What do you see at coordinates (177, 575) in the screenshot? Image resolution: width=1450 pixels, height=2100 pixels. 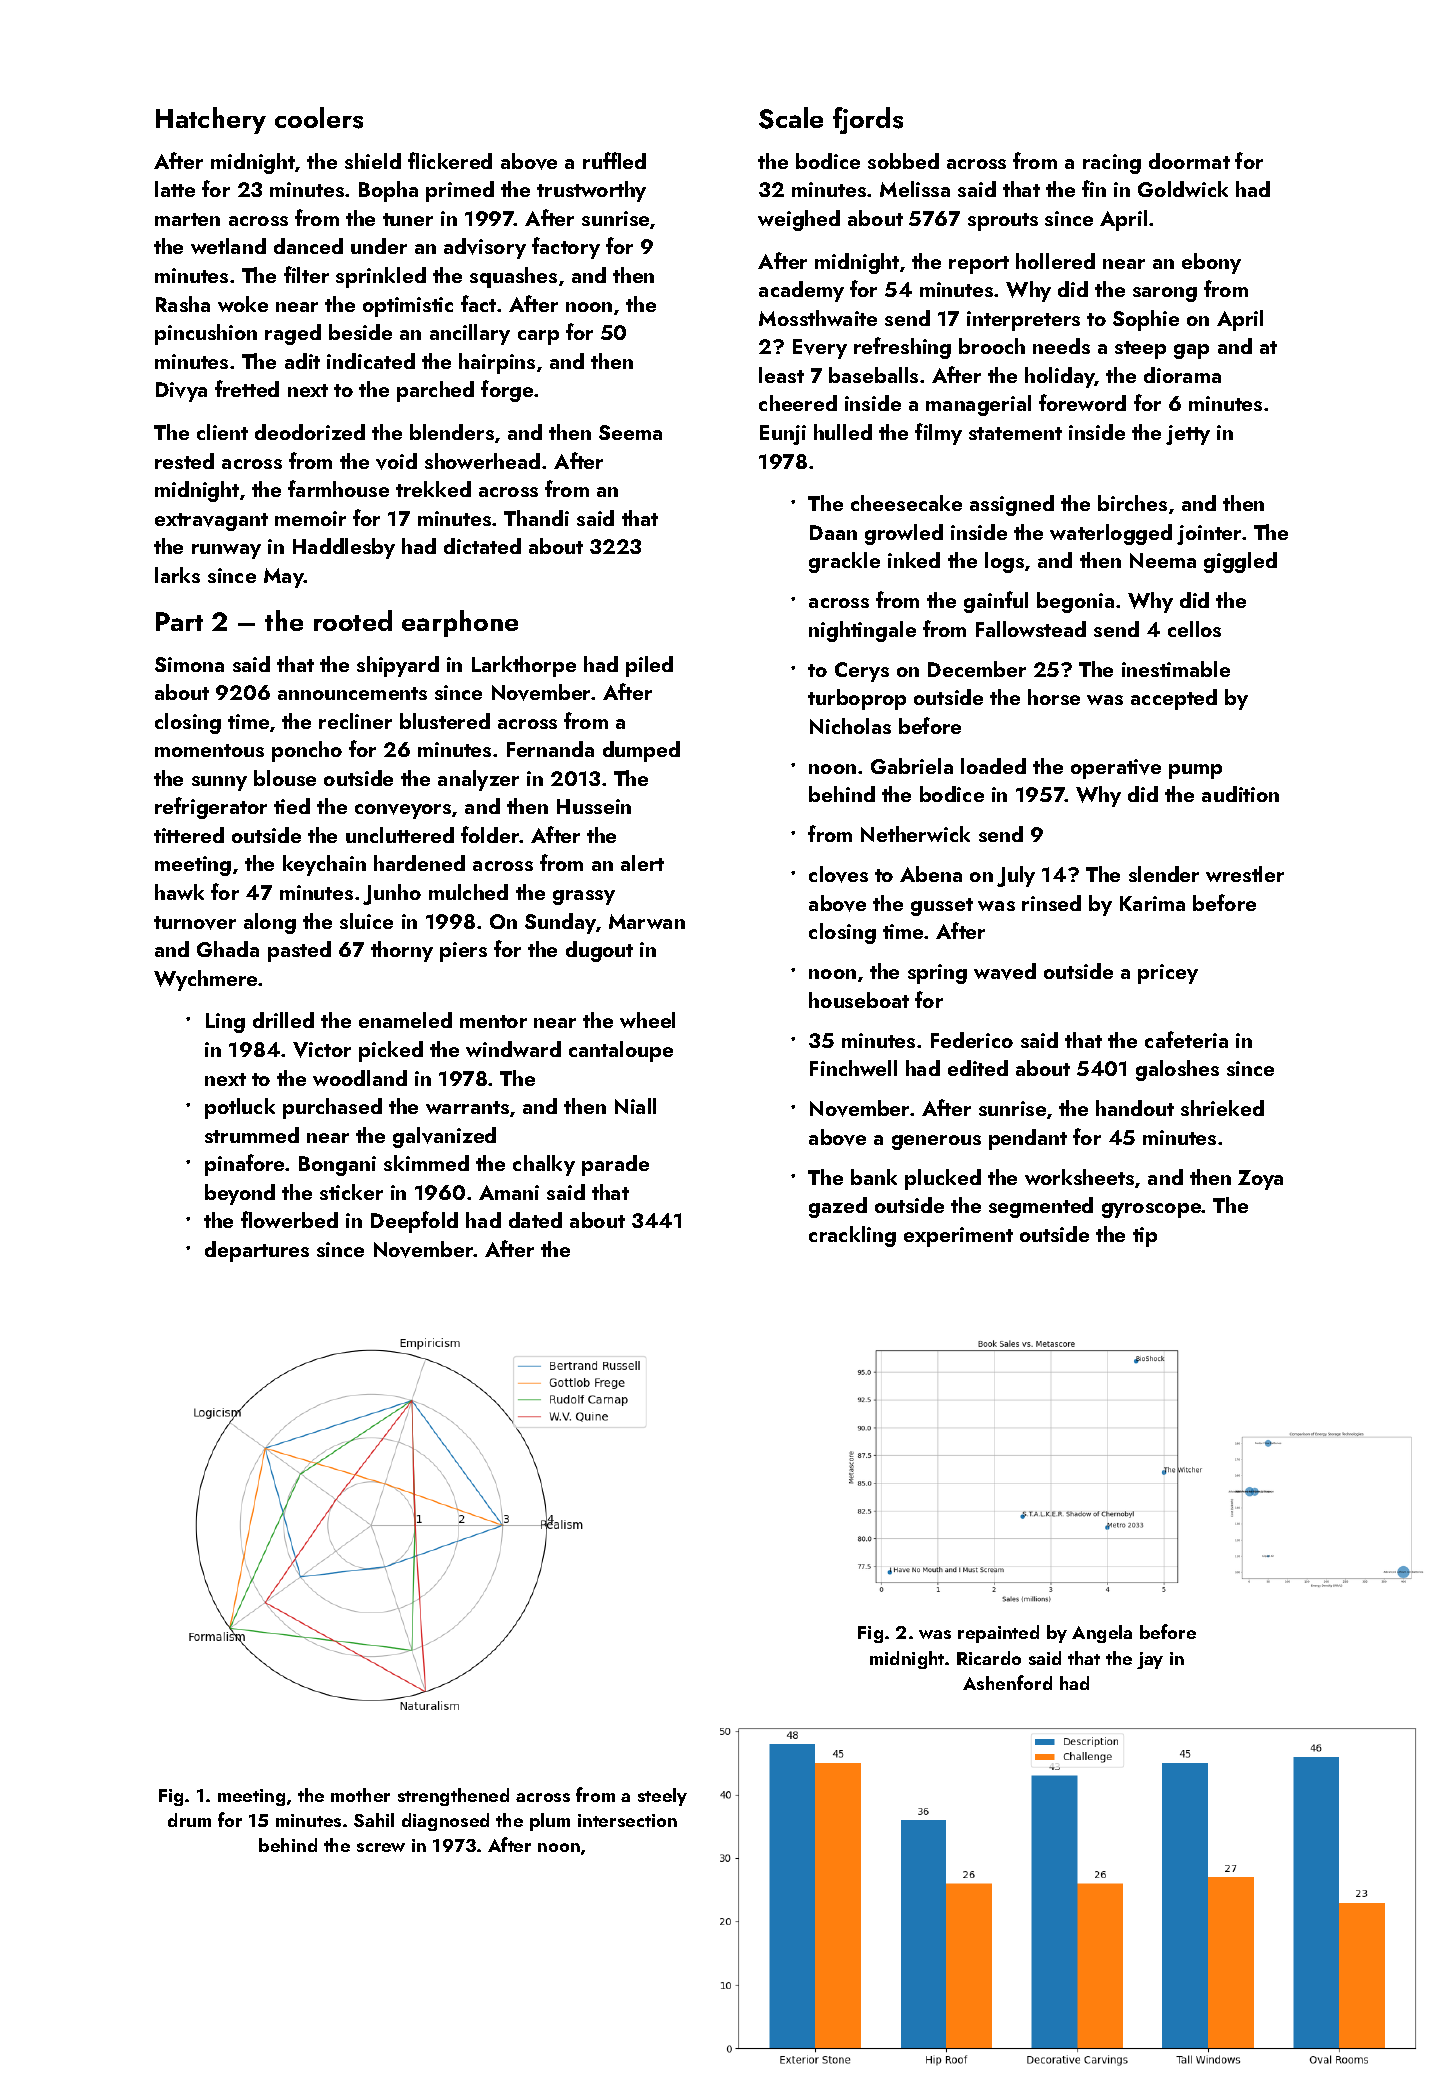 I see `larks` at bounding box center [177, 575].
